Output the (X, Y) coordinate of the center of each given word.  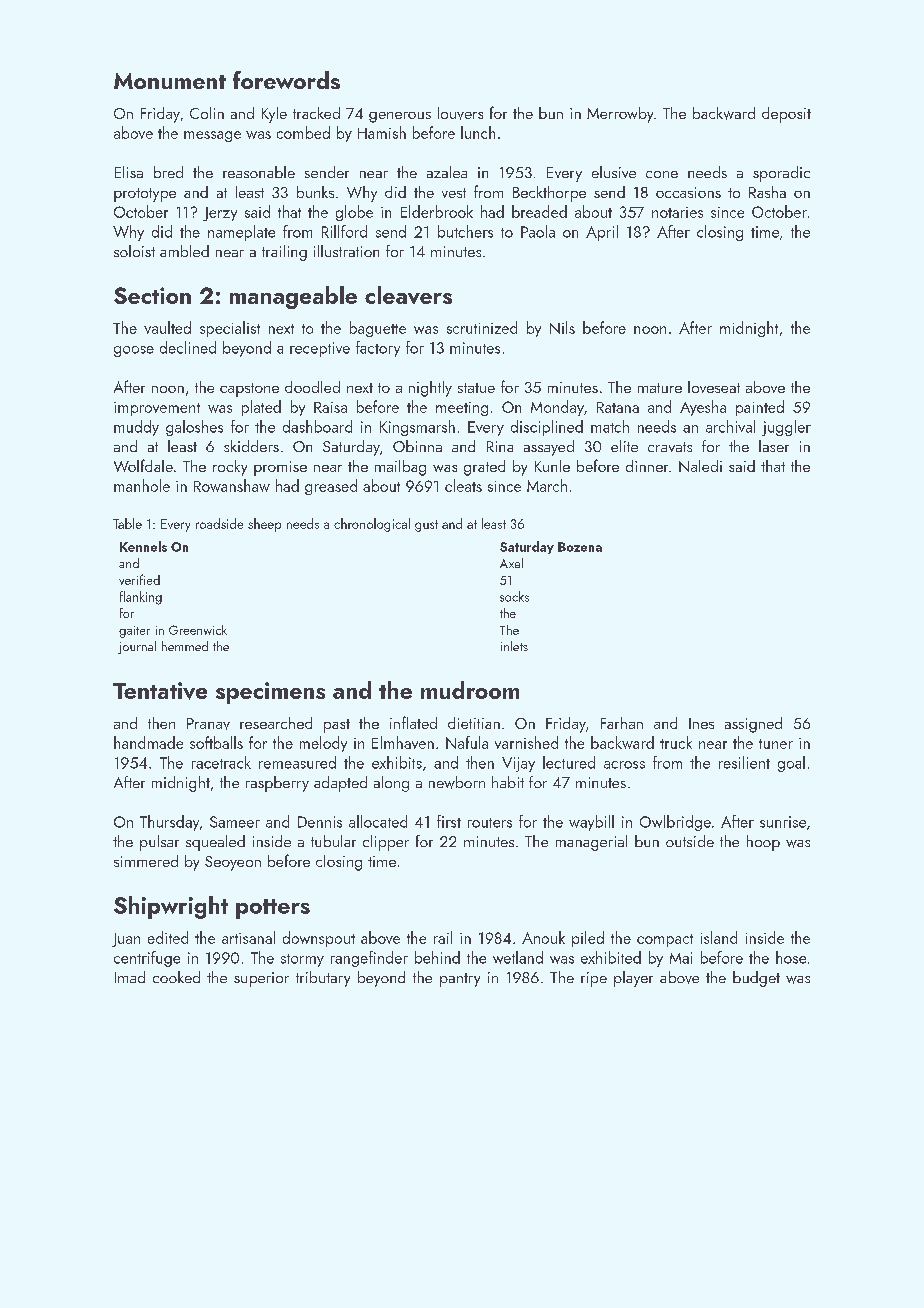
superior (261, 979)
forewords (286, 80)
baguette (378, 329)
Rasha (767, 192)
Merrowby (620, 115)
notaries (677, 212)
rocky (230, 468)
